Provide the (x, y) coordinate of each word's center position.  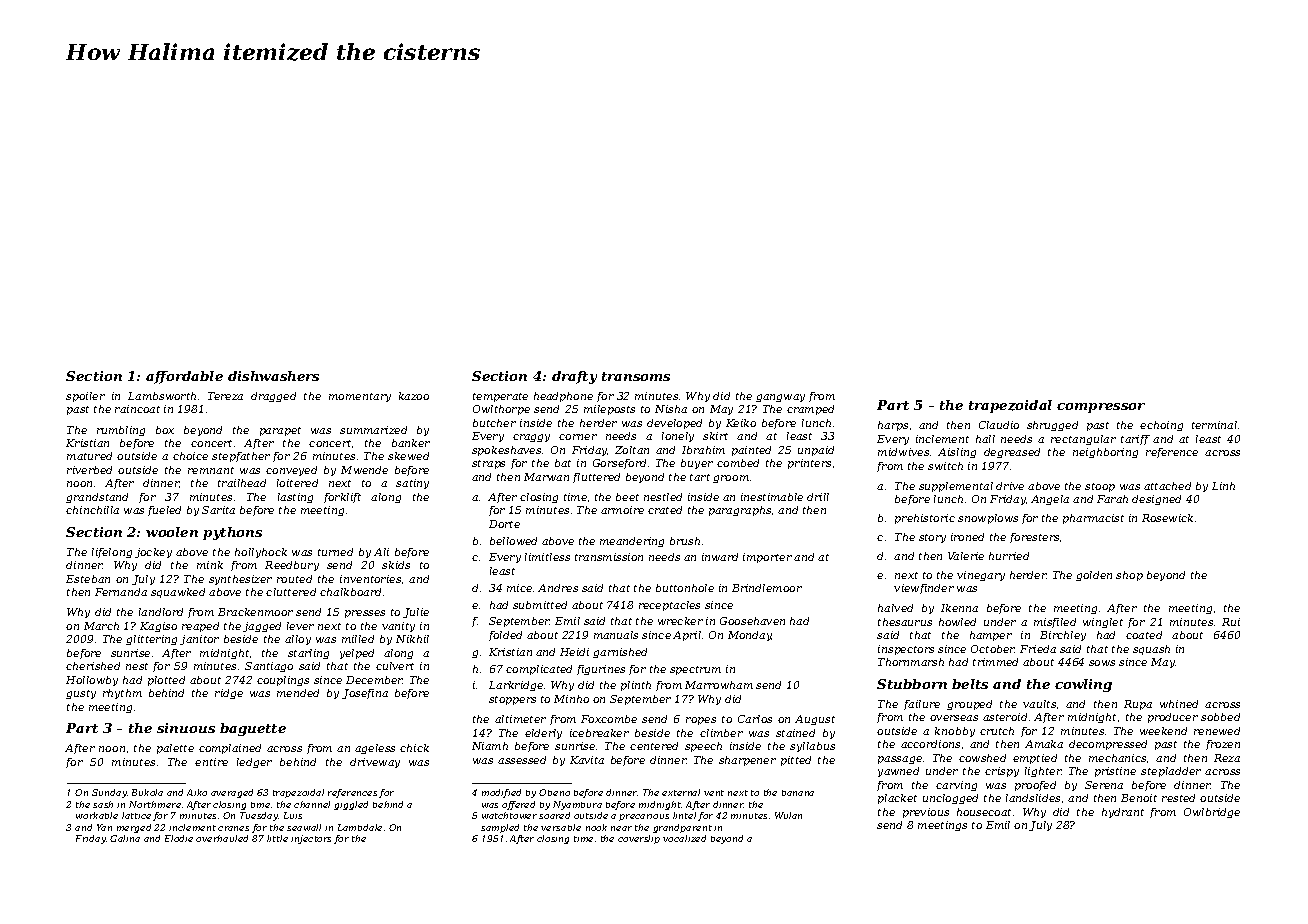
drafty (574, 377)
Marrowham (719, 685)
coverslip (639, 839)
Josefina (365, 694)
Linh (1223, 486)
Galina (125, 838)
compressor (1101, 408)
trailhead (242, 483)
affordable (184, 377)
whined (1179, 704)
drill (818, 497)
